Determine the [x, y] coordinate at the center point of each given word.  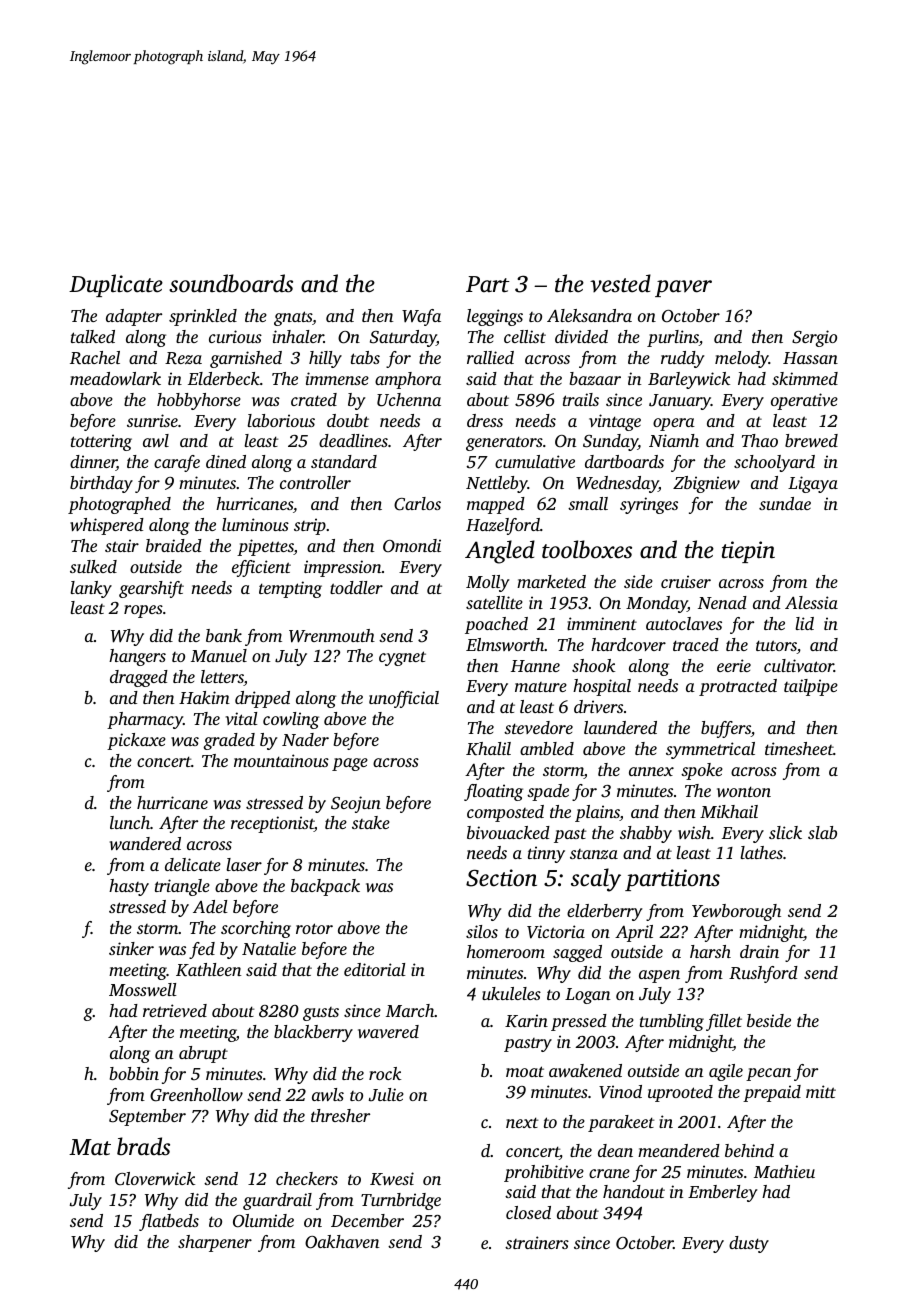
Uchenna [409, 400]
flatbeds [169, 1222]
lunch [130, 822]
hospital [602, 687]
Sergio [814, 338]
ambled [547, 748]
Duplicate [116, 285]
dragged [139, 678]
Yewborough [736, 912]
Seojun [356, 804]
